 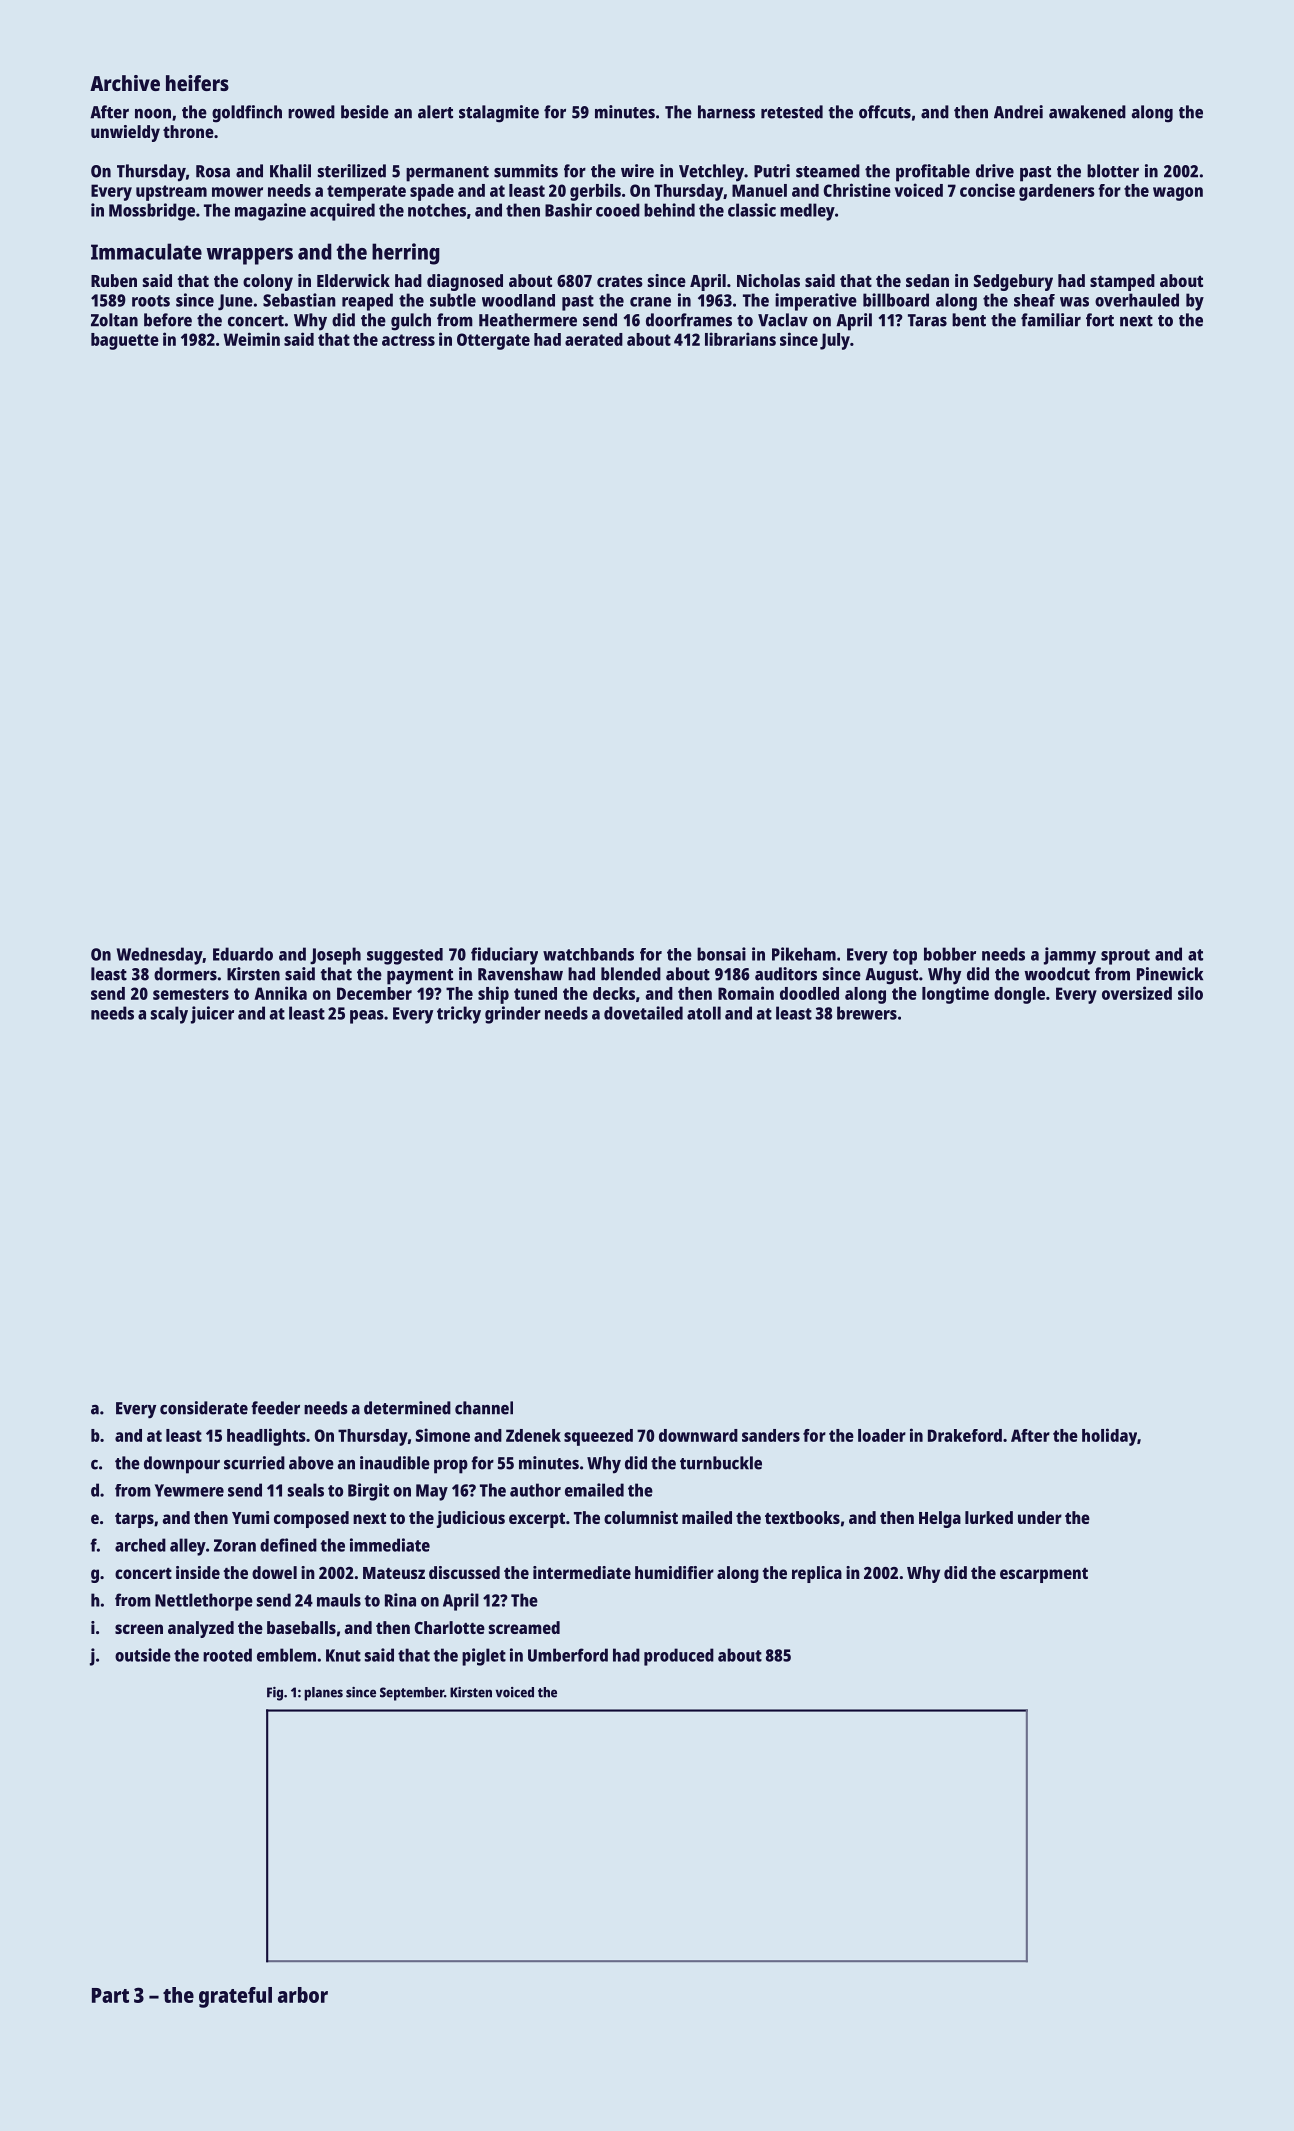 I want to click on Eduardo, so click(x=243, y=954).
